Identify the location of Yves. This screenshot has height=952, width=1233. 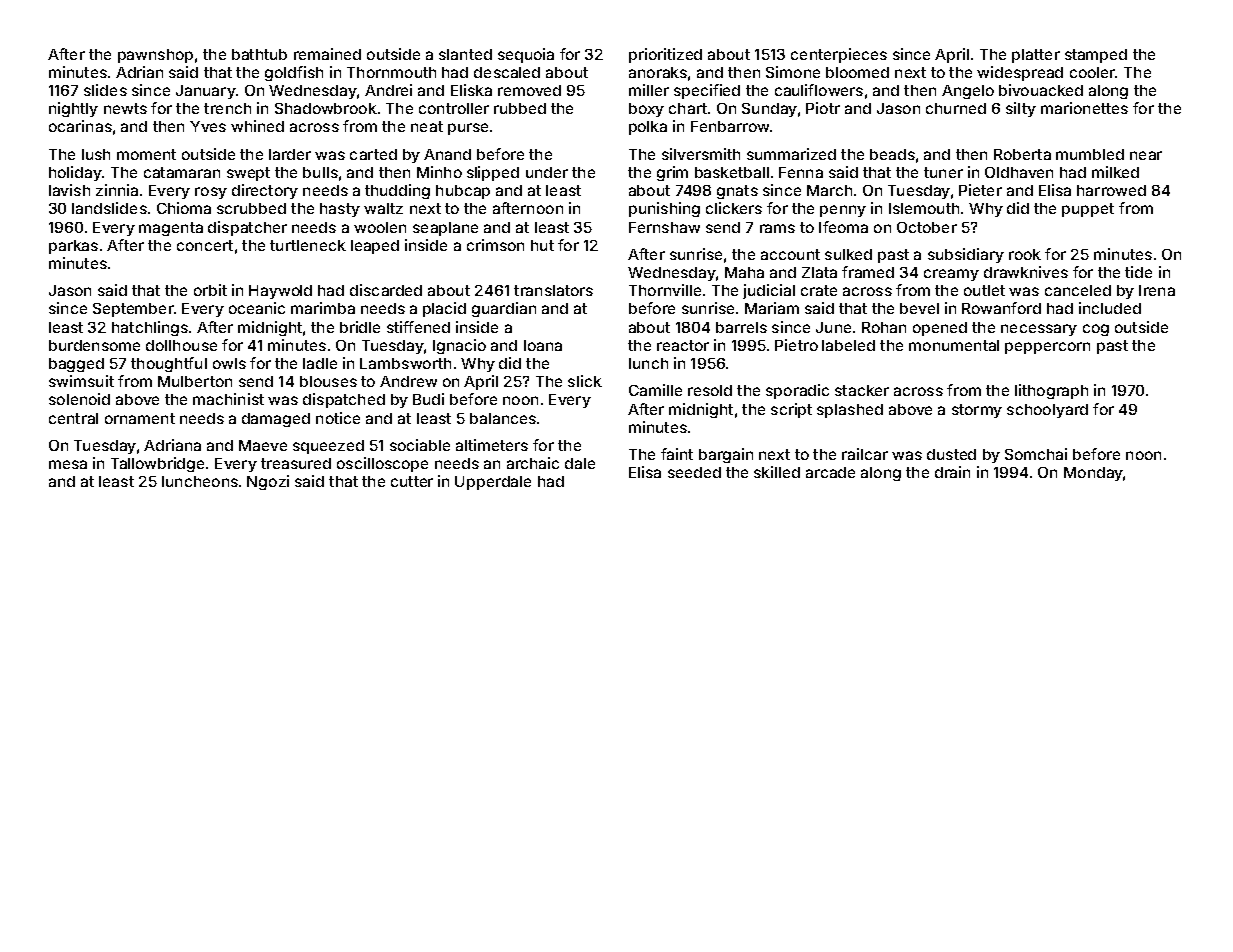
(208, 126).
